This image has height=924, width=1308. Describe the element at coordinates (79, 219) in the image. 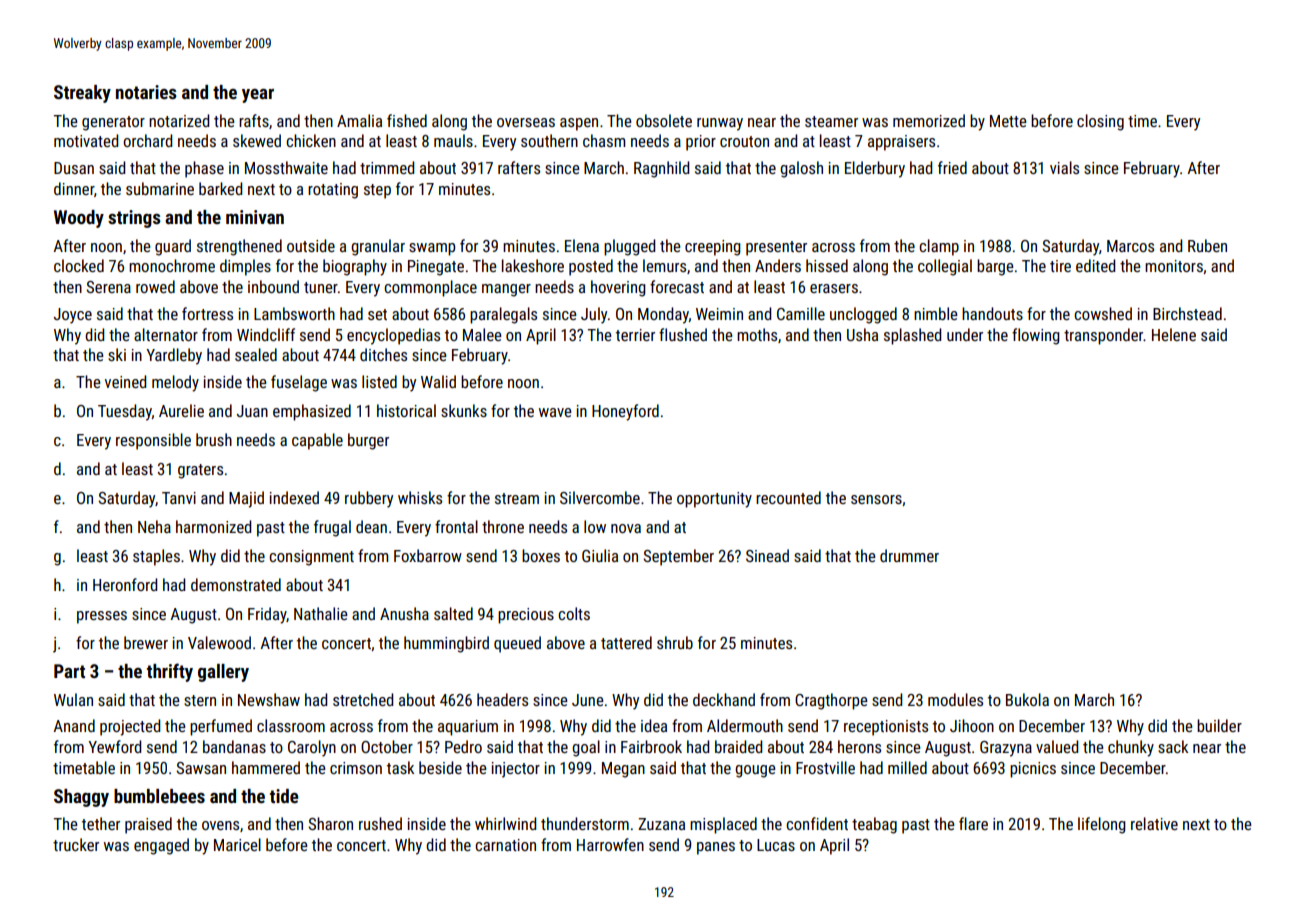

I see `Woody` at that location.
